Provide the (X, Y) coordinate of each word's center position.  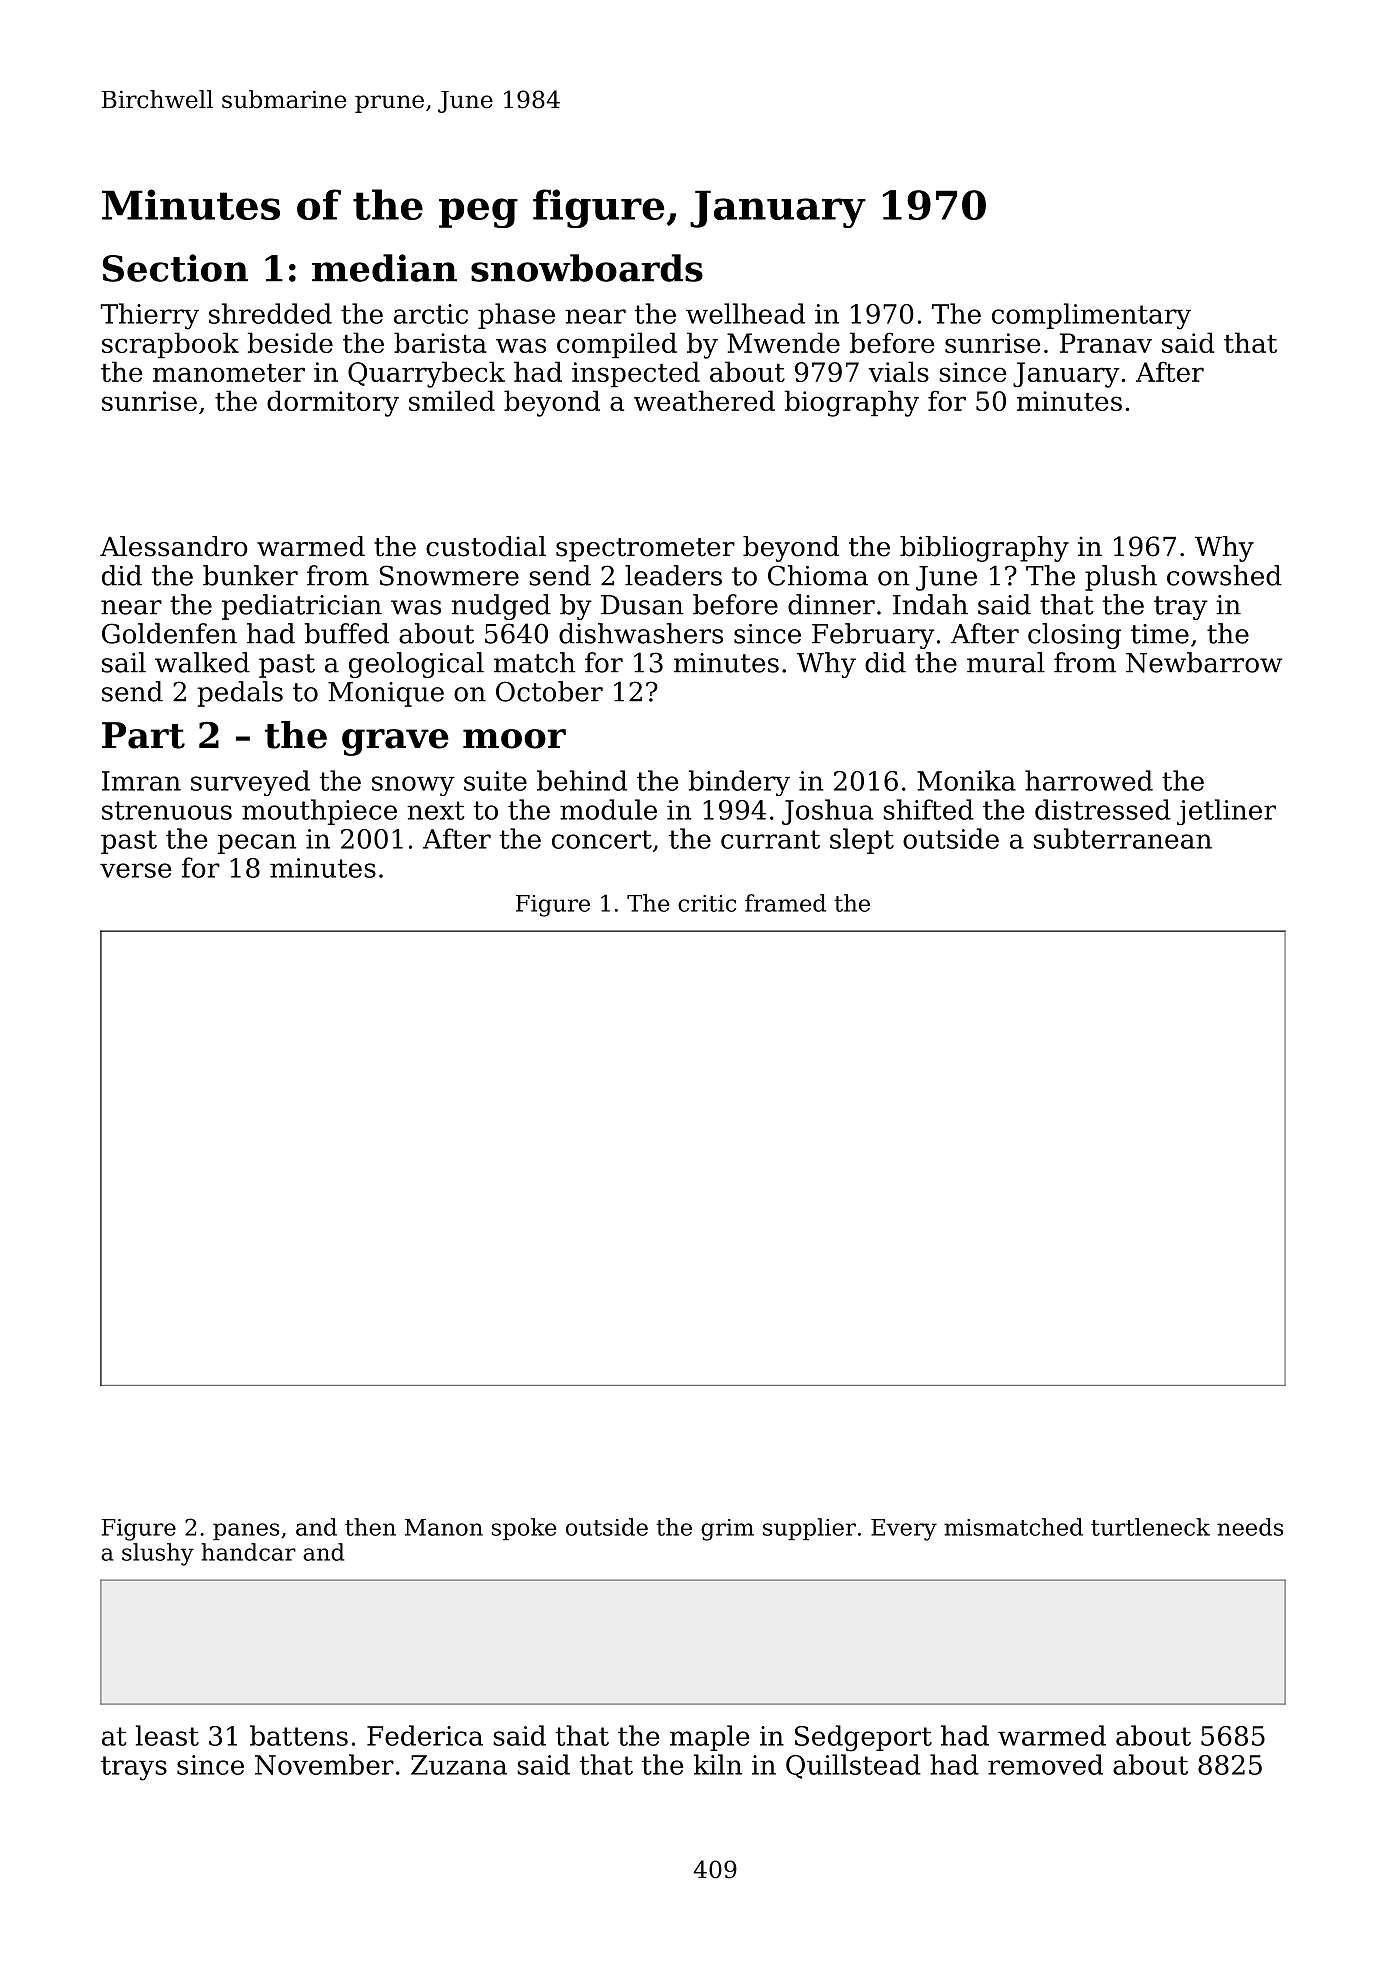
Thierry (149, 316)
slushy (158, 1554)
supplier (809, 1529)
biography (852, 403)
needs (1250, 1527)
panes (246, 1531)
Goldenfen (169, 633)
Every (904, 1530)
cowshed (1224, 575)
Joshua (827, 812)
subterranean (1123, 838)
